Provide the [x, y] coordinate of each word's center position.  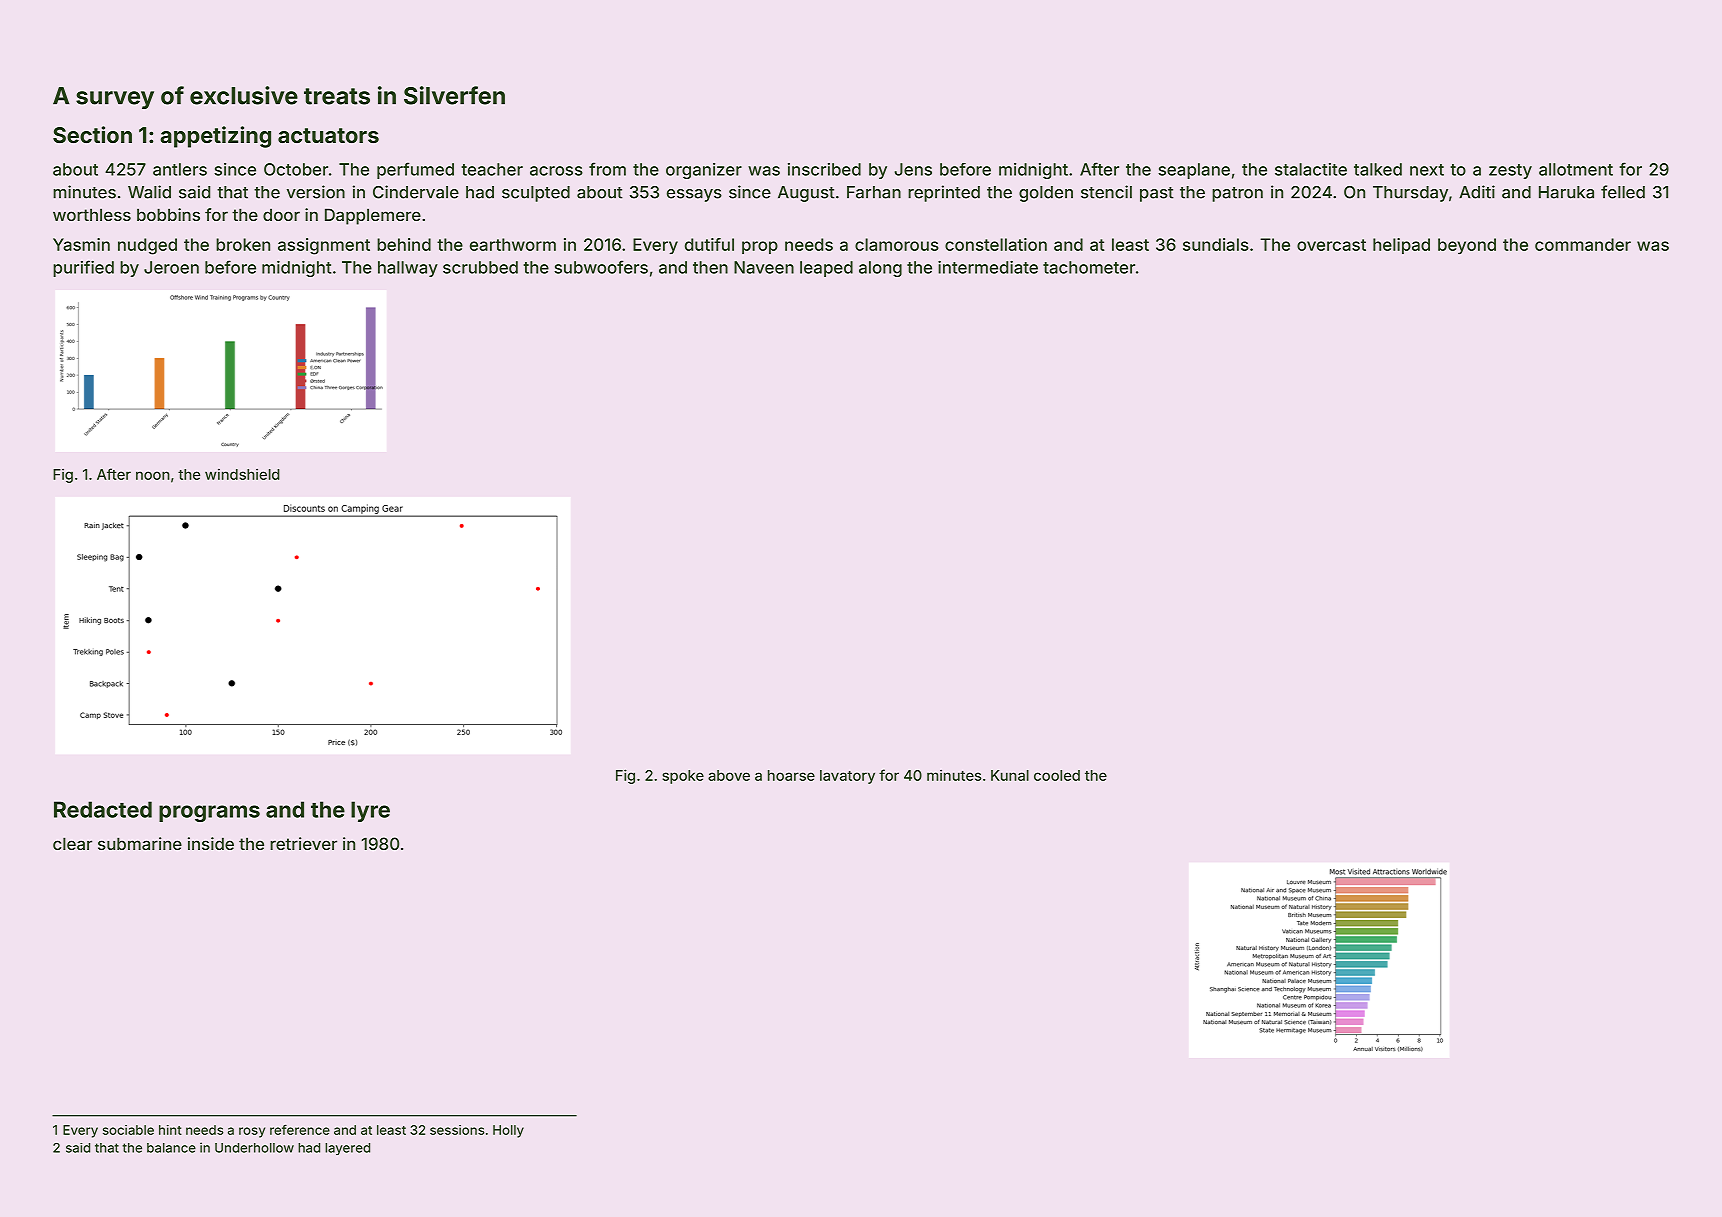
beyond [1467, 246]
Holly [508, 1131]
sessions [457, 1130]
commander [1583, 244]
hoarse [791, 775]
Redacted [103, 809]
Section [92, 134]
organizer [704, 171]
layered [347, 1149]
